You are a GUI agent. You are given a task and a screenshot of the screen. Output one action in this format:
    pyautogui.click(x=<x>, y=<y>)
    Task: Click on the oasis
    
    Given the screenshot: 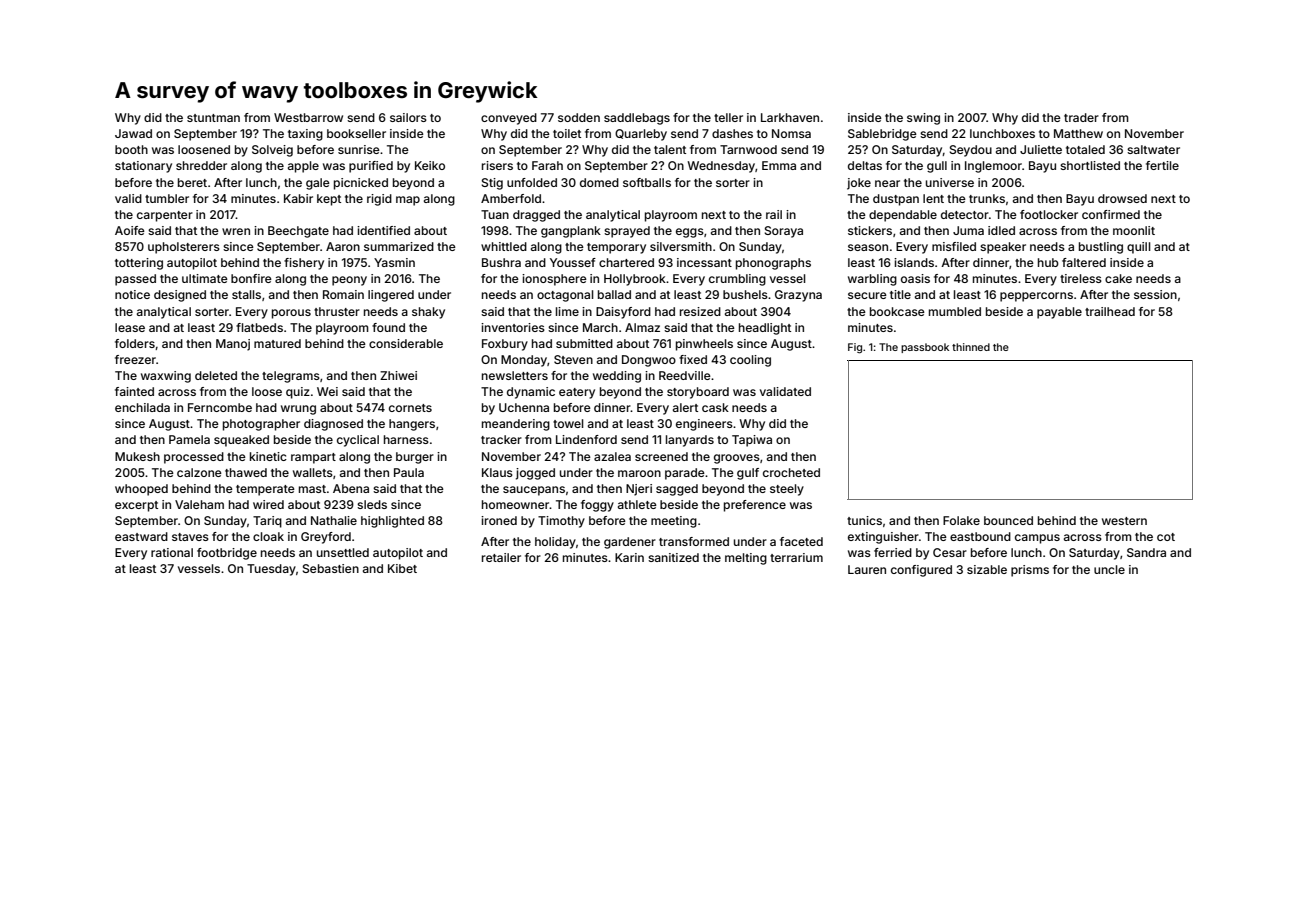 What is the action you would take?
    pyautogui.click(x=915, y=278)
